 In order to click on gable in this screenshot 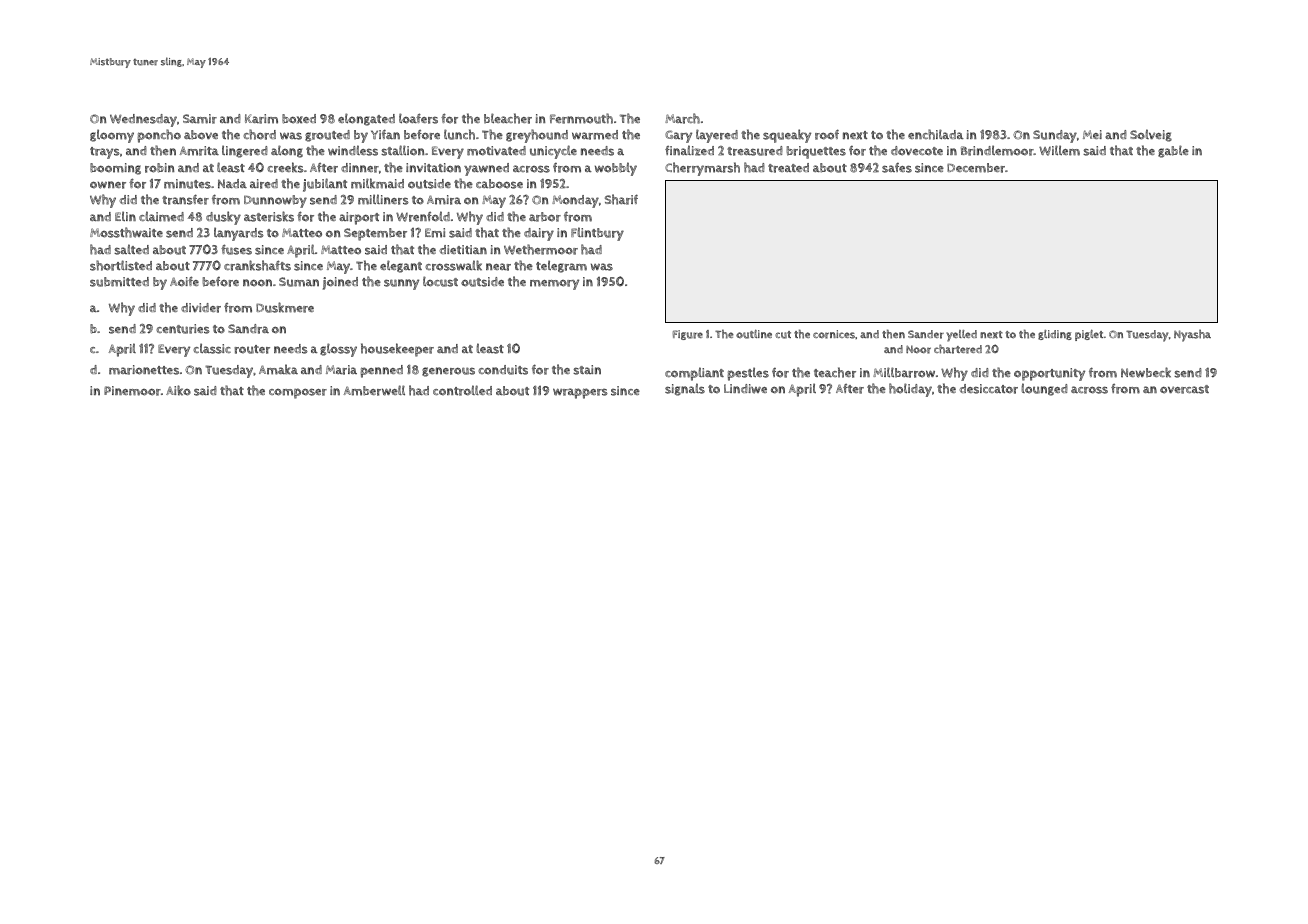, I will do `click(1173, 151)`.
